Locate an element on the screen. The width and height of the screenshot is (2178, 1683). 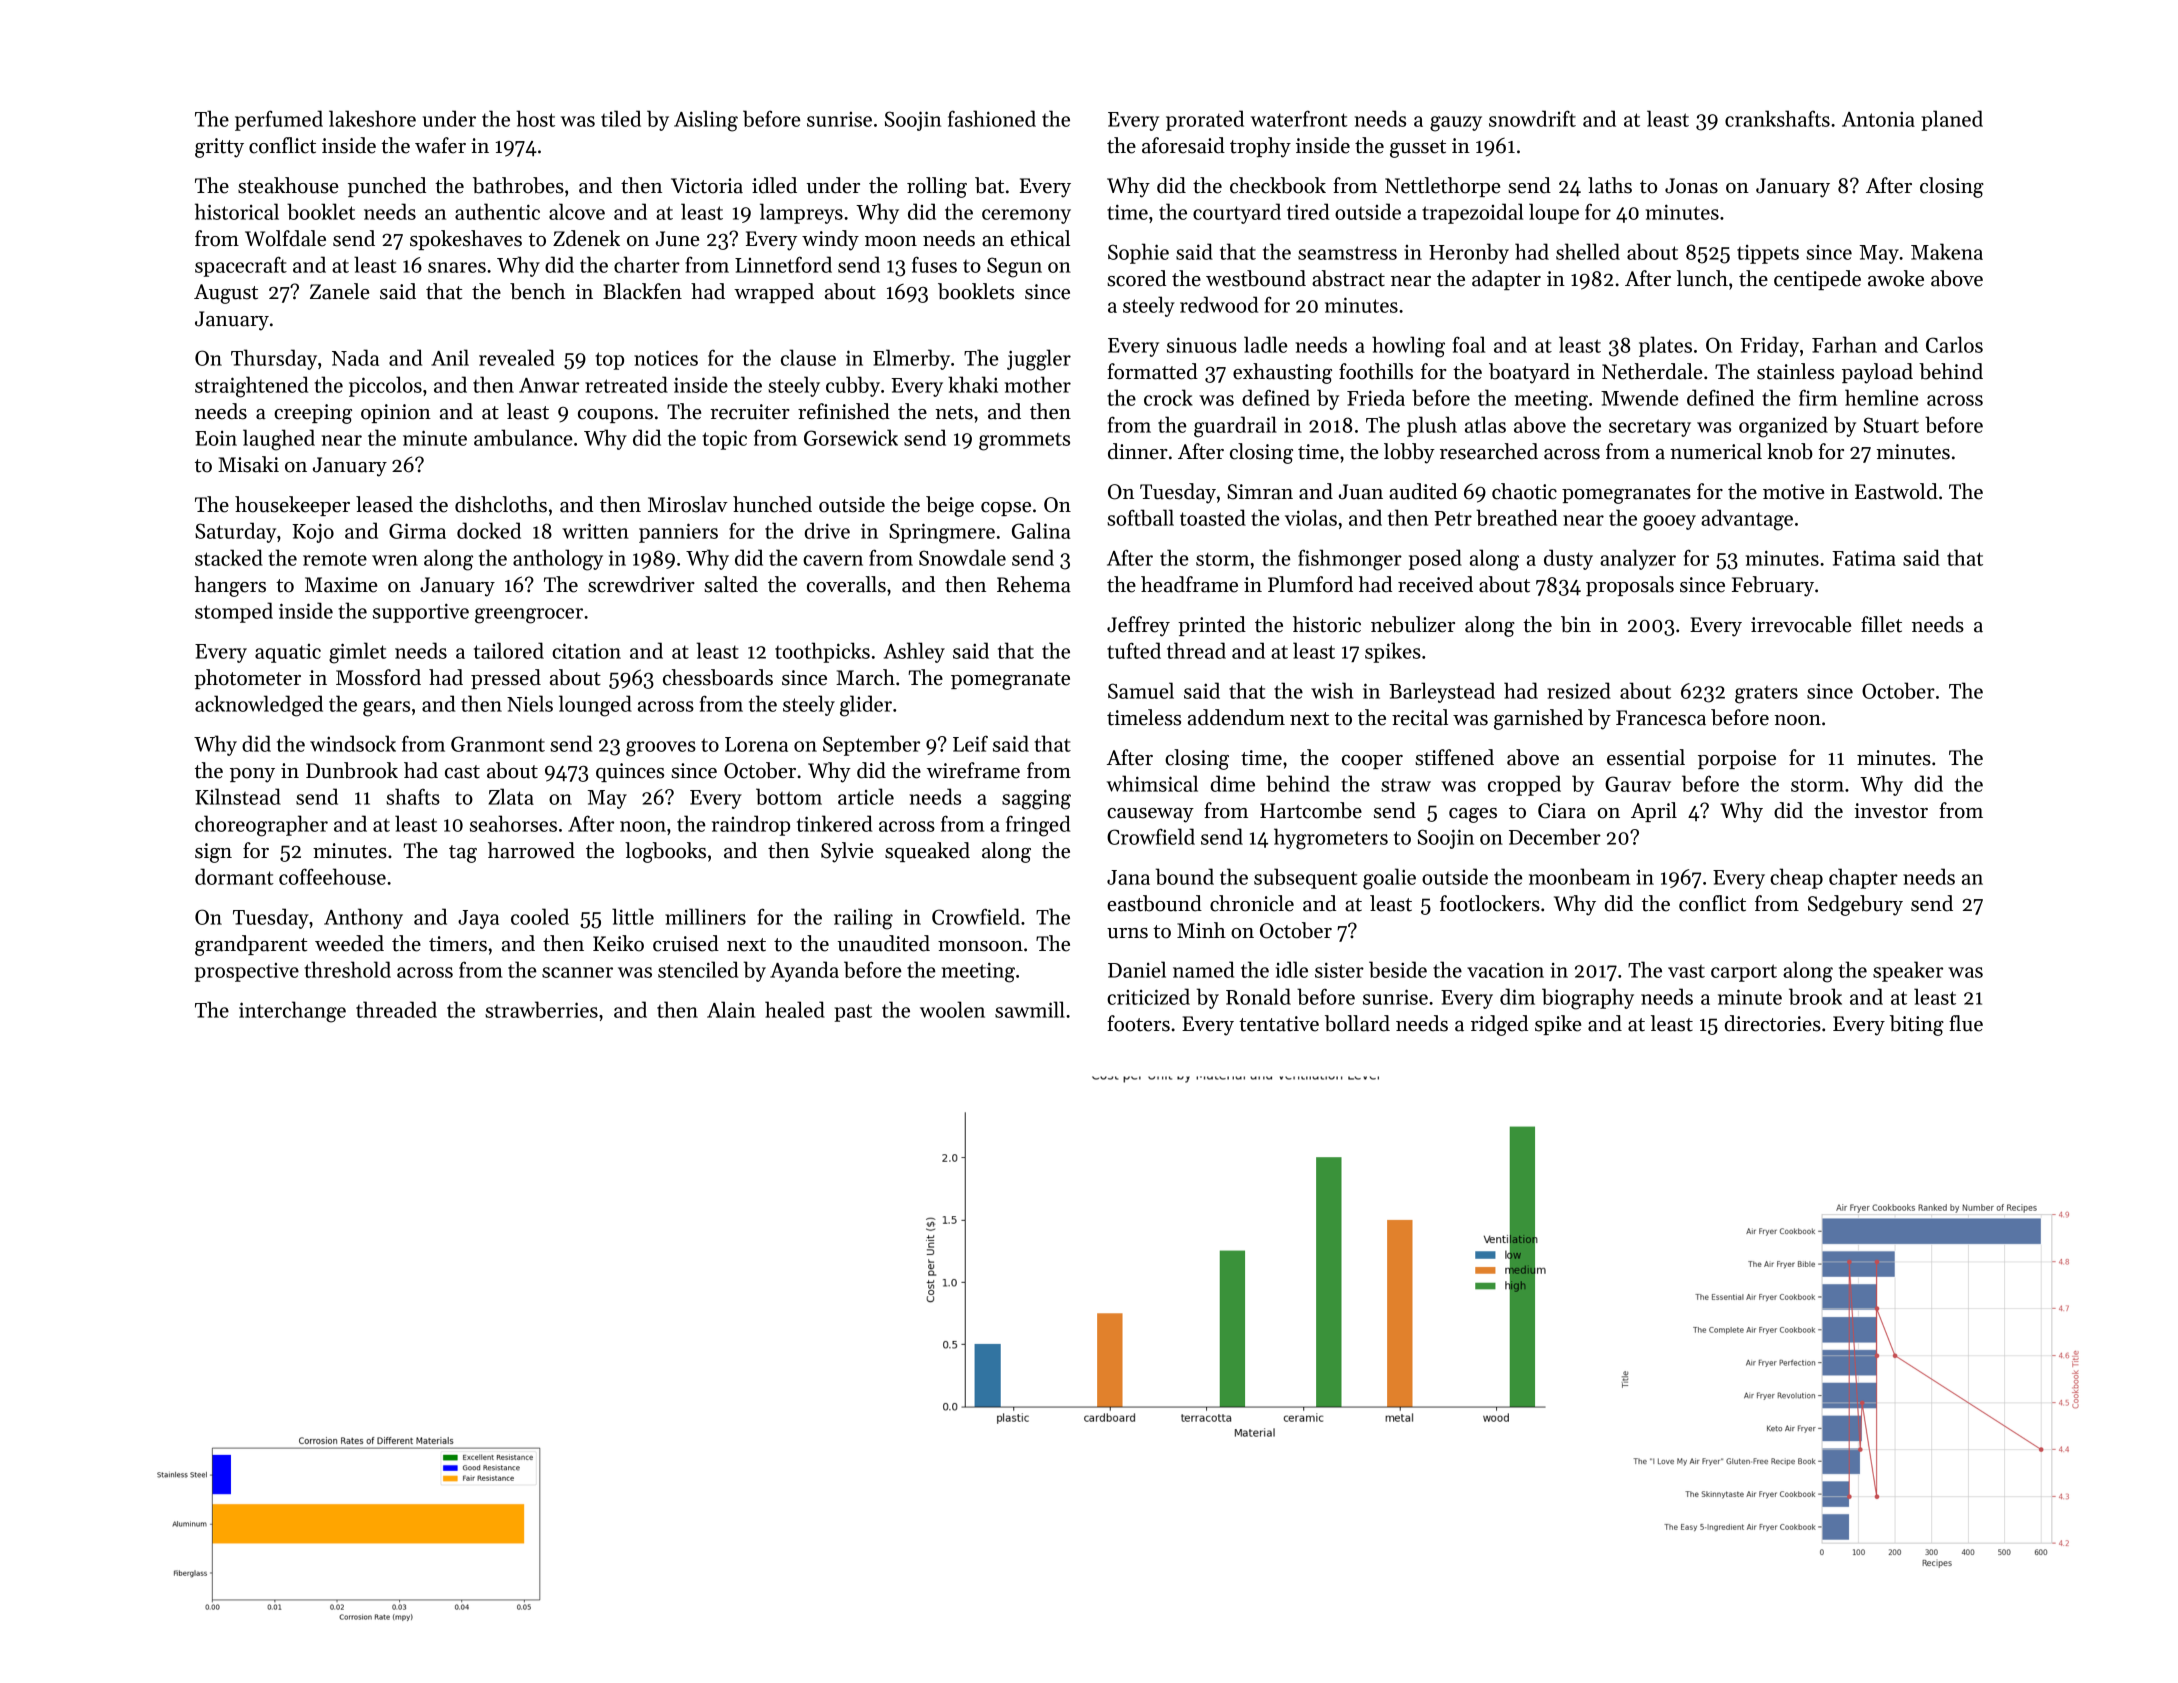
waterfront is located at coordinates (1299, 118).
